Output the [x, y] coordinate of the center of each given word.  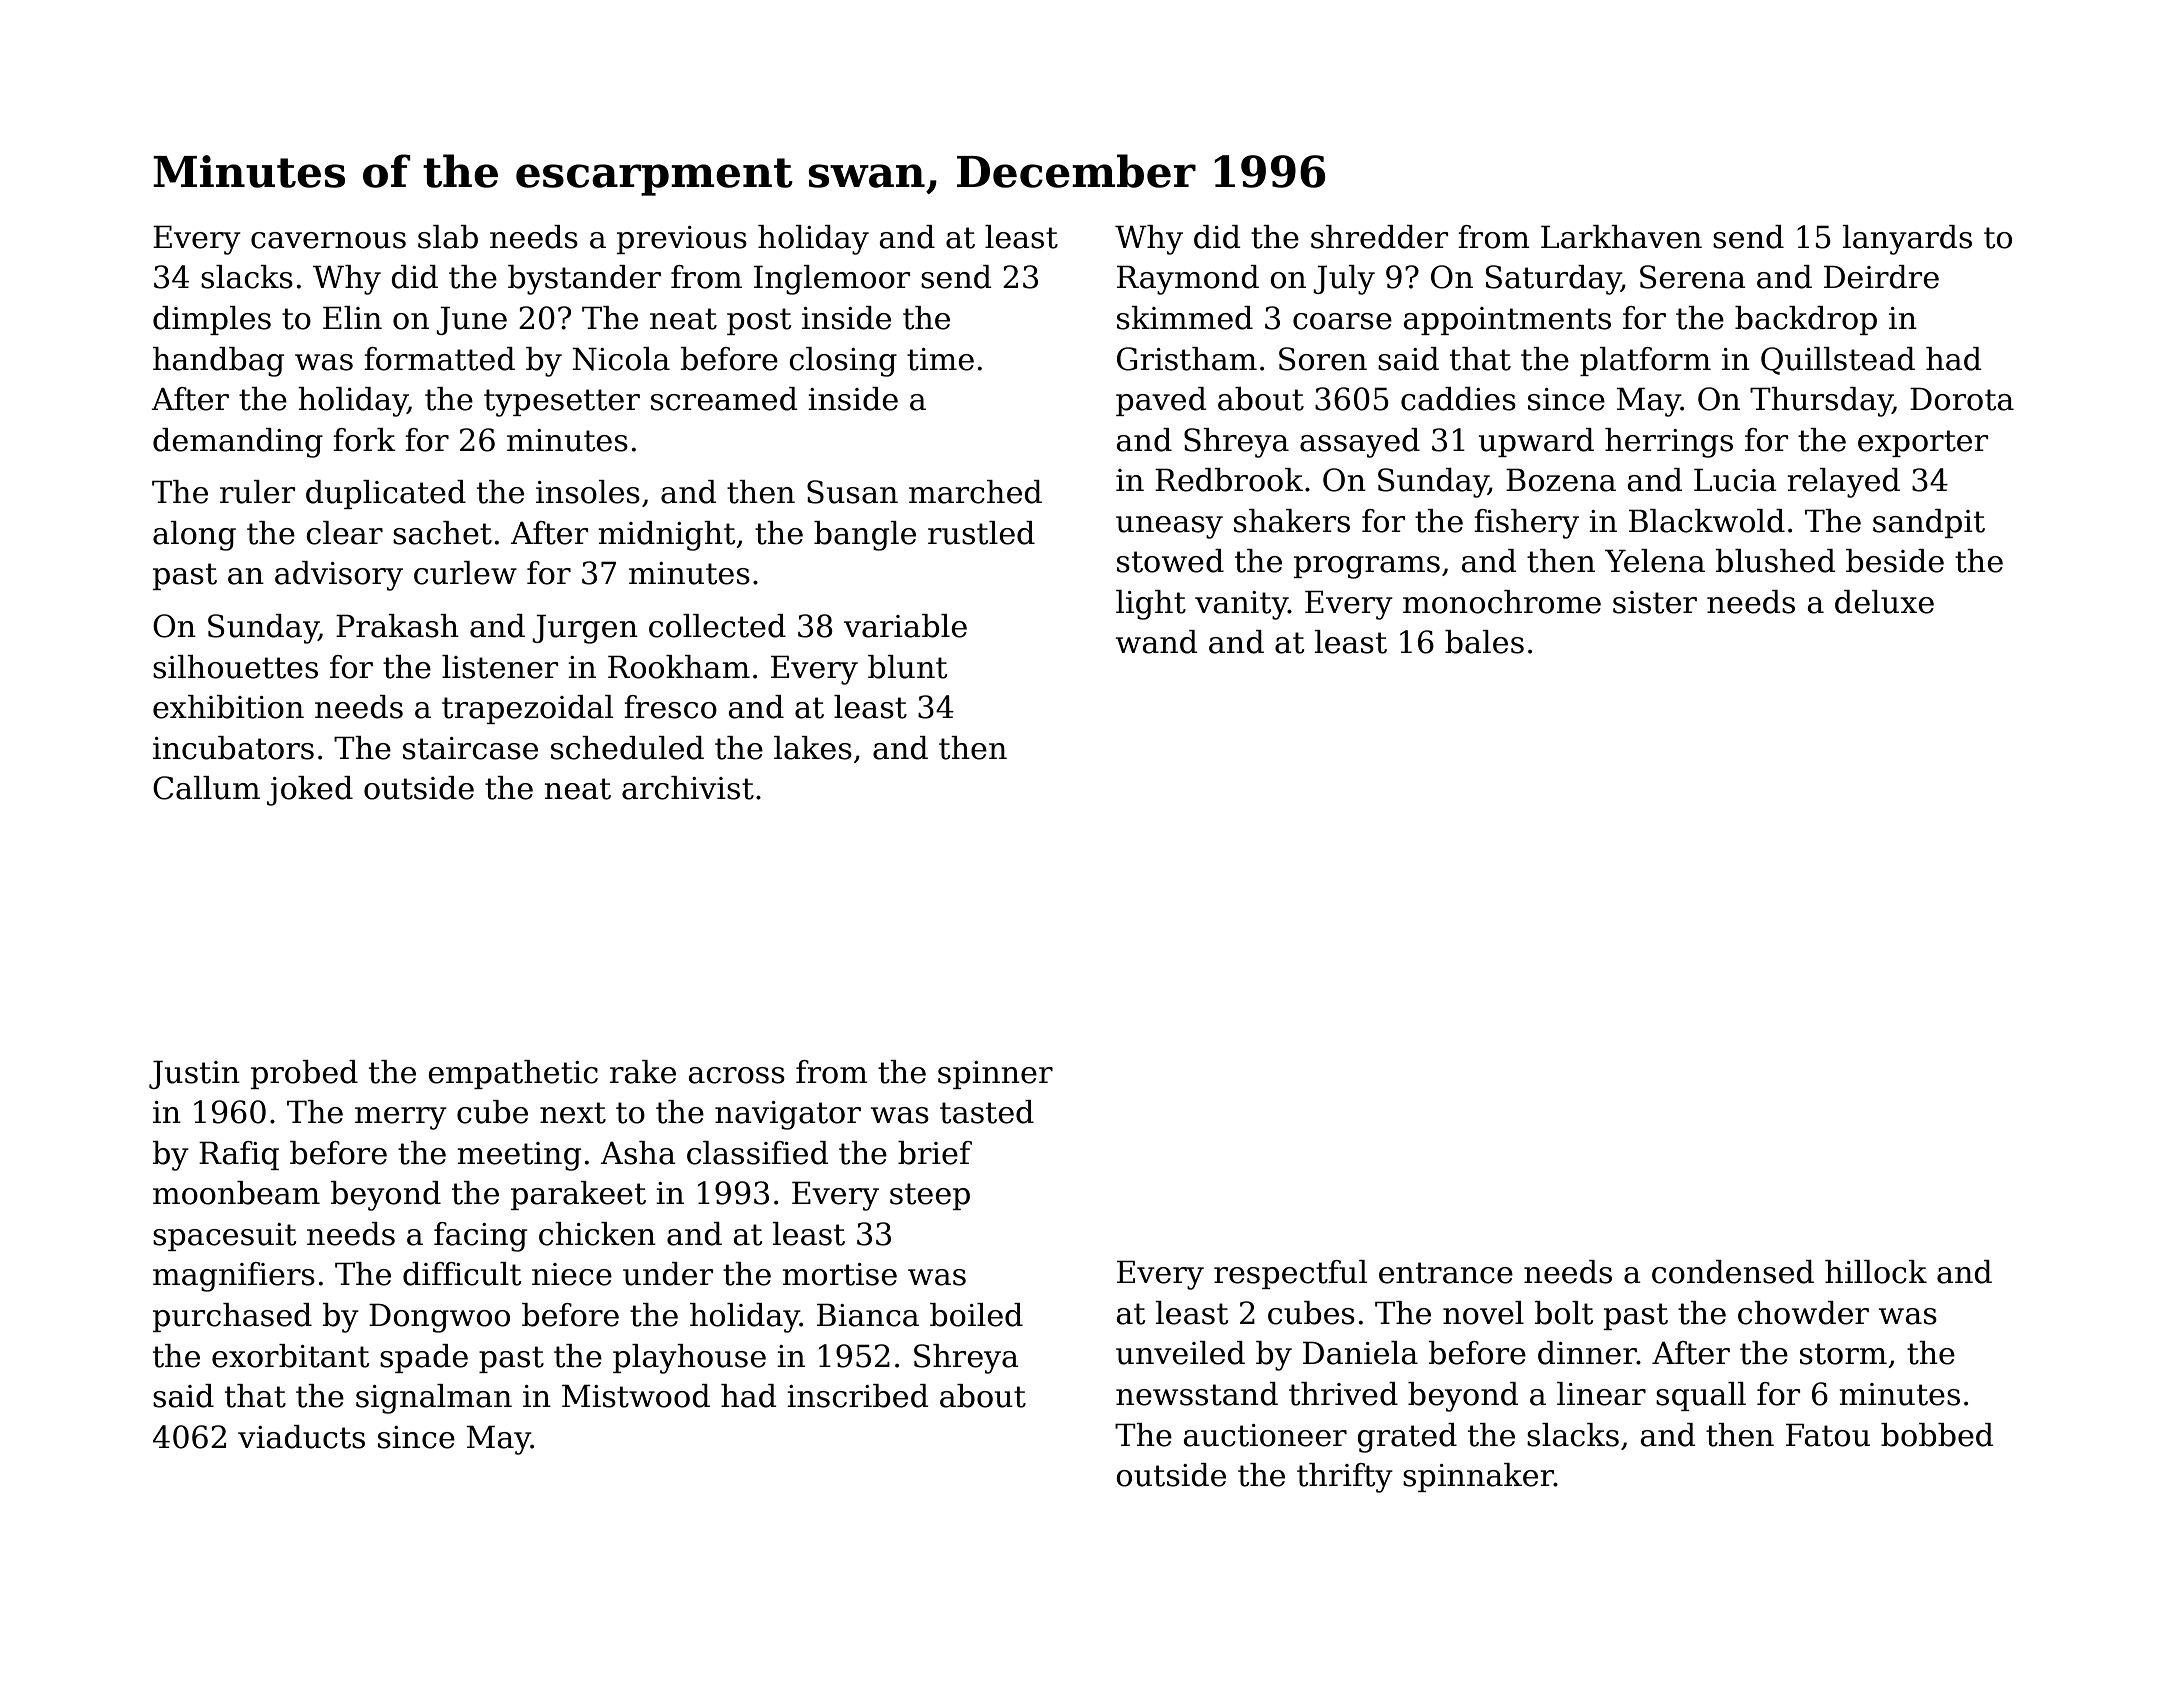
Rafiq [239, 1155]
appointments [1507, 321]
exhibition [228, 707]
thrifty [1345, 1478]
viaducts [301, 1437]
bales [1484, 642]
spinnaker [1478, 1477]
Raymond [1188, 280]
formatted [439, 359]
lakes [813, 748]
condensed [1733, 1272]
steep [930, 1196]
